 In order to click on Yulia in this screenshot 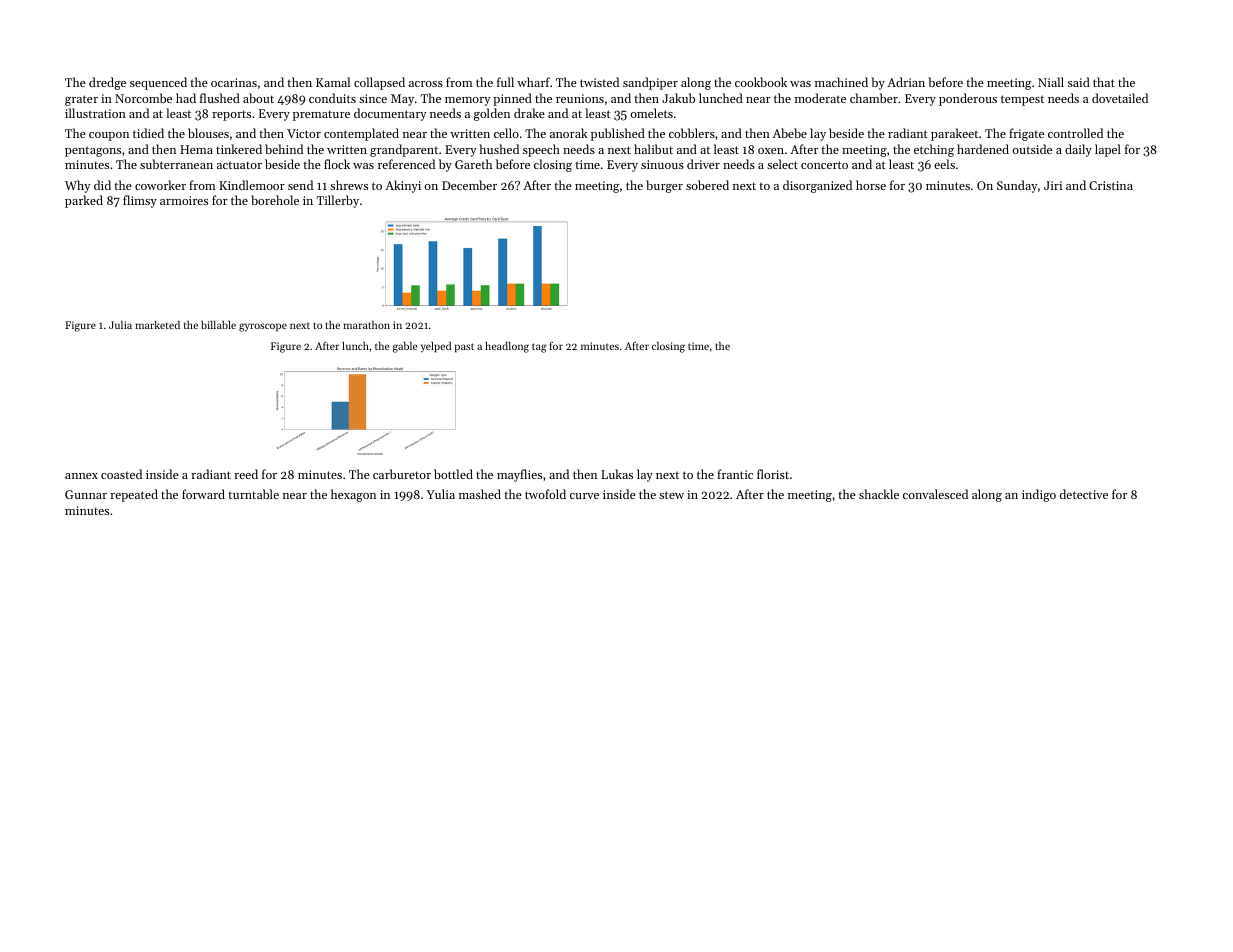, I will do `click(441, 494)`.
